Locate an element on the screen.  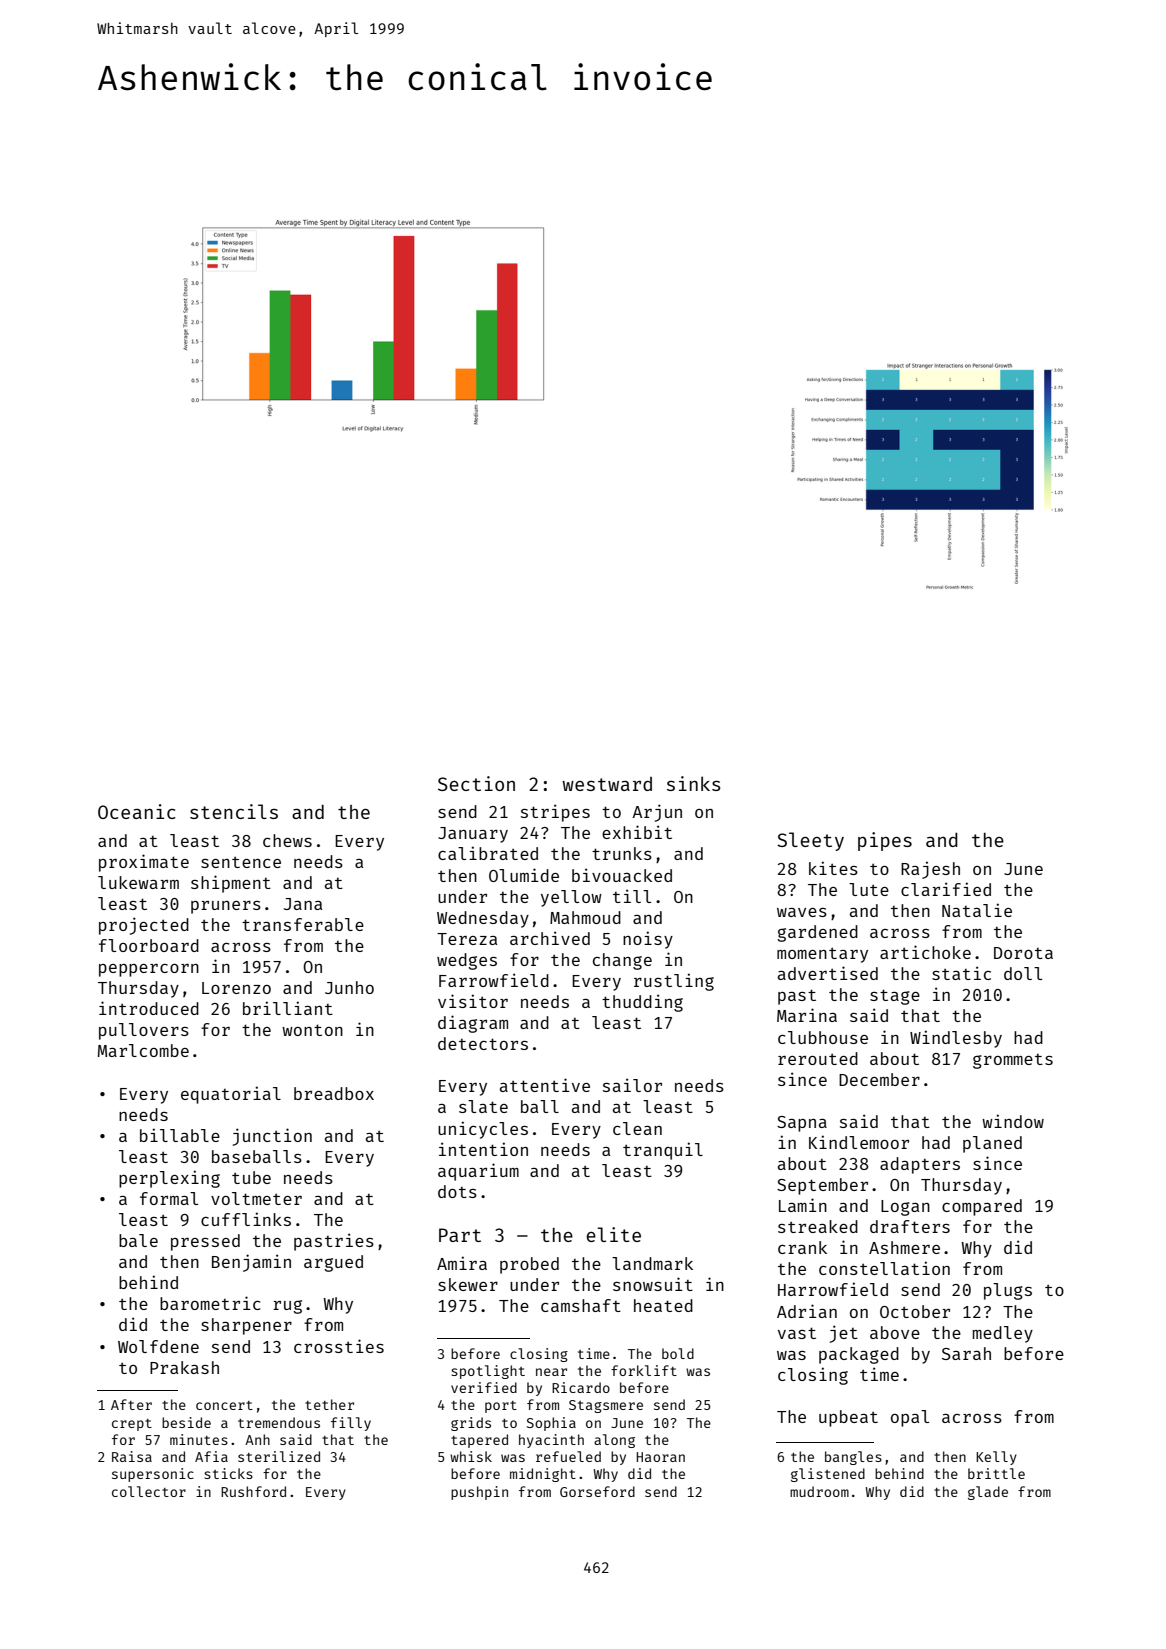
wonton is located at coordinates (312, 1030).
